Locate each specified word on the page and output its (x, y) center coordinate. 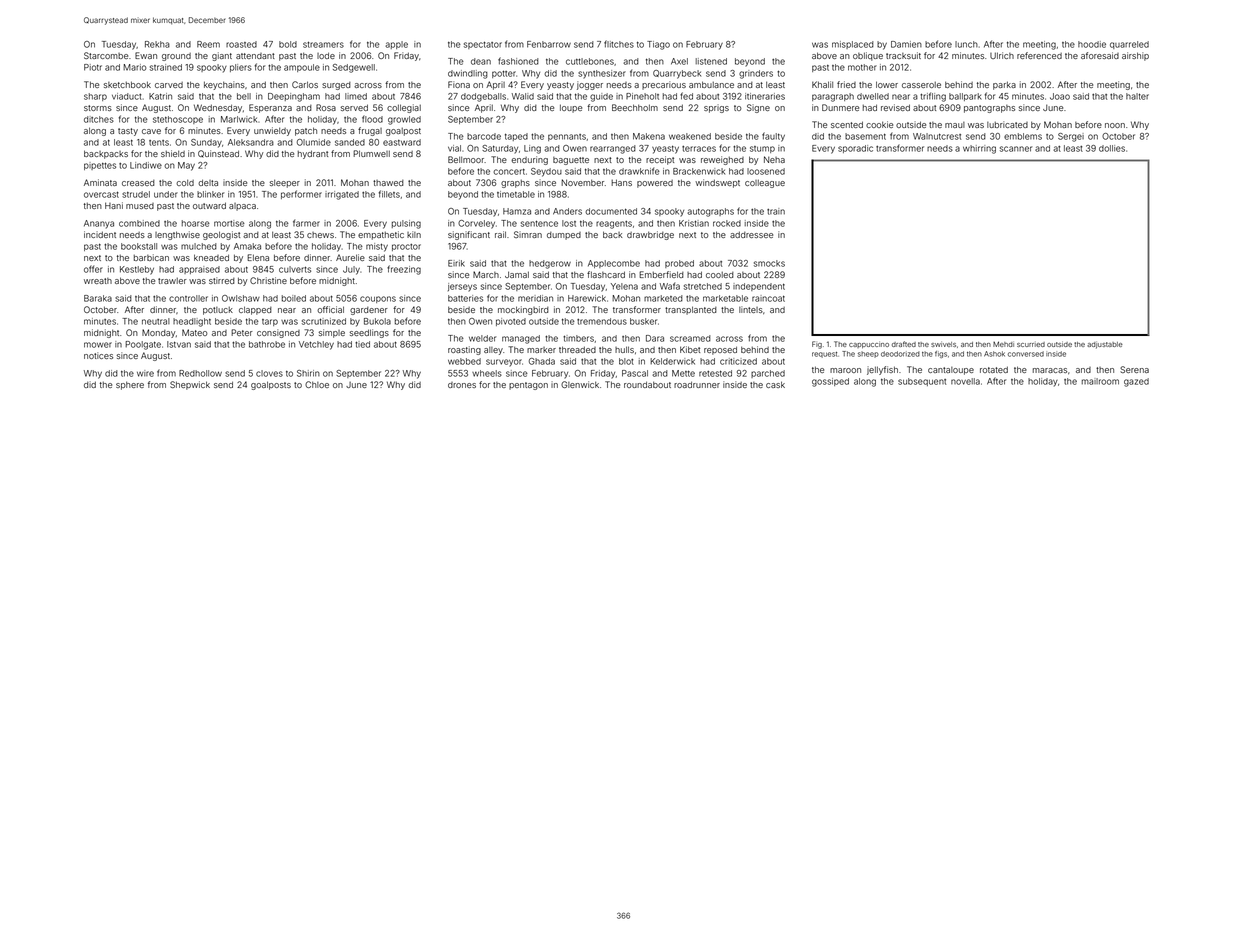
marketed (663, 298)
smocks (769, 263)
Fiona (459, 84)
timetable (516, 194)
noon (1115, 125)
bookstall (139, 246)
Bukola (377, 321)
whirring (979, 149)
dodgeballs (483, 97)
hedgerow (550, 264)
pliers (241, 68)
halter (1137, 96)
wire (145, 373)
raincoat (768, 298)
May (186, 166)
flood (372, 119)
